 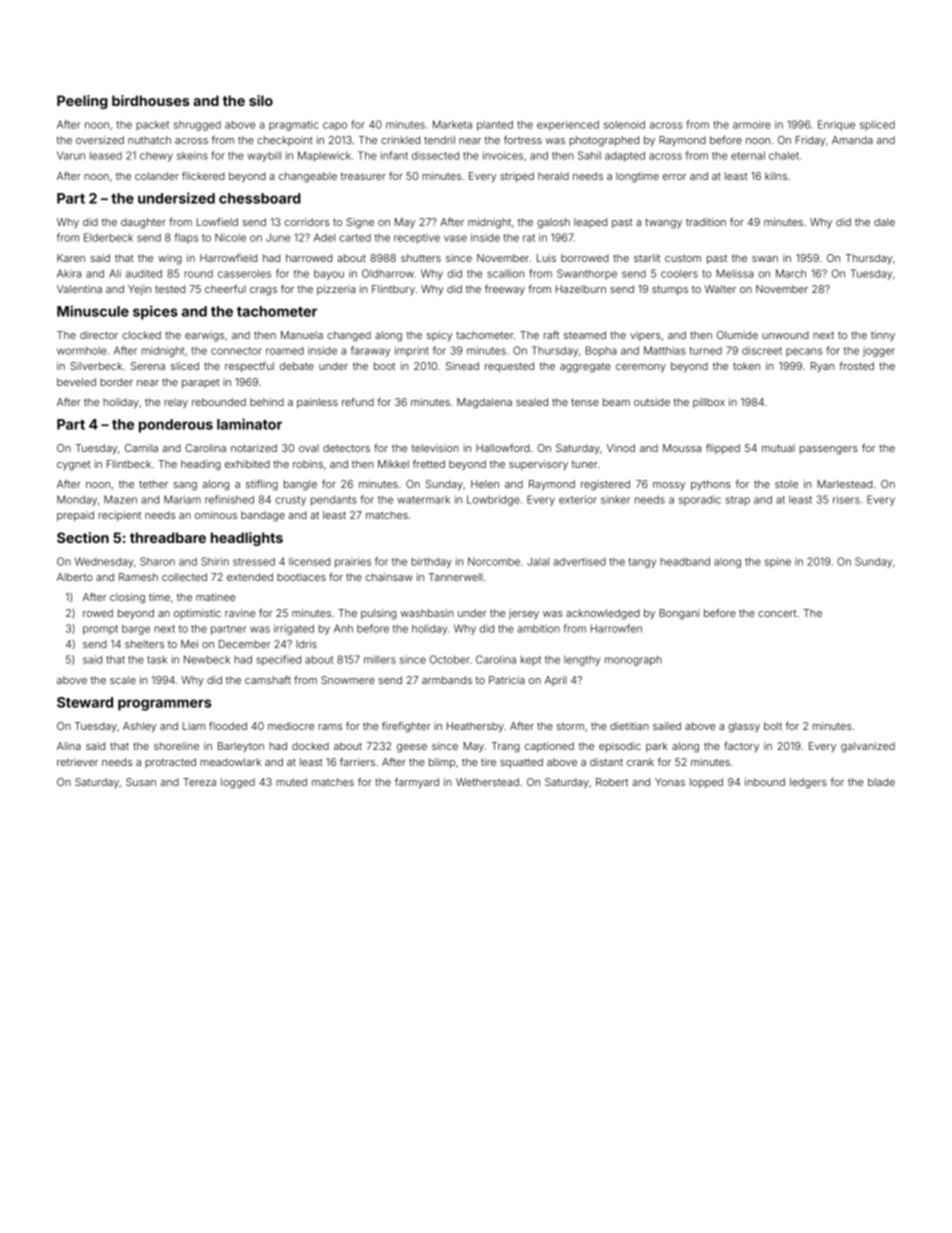 What do you see at coordinates (846, 499) in the page?
I see `risers` at bounding box center [846, 499].
